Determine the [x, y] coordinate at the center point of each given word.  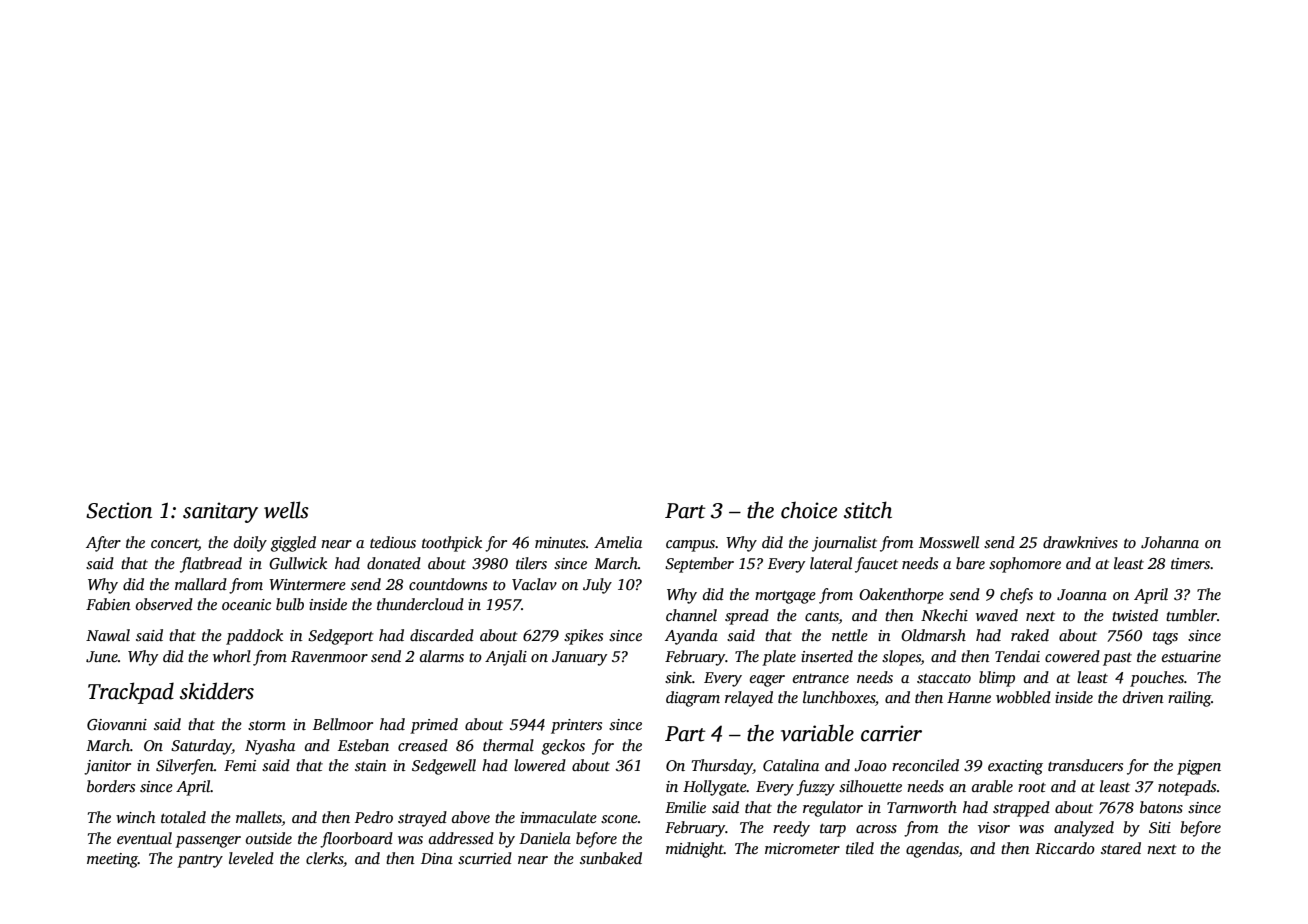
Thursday [722, 767]
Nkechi [944, 615]
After [103, 544]
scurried [485, 858]
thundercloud [420, 604]
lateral [831, 563]
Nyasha [270, 747]
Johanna [1170, 542]
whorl [232, 656]
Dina [437, 858]
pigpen [1199, 767]
